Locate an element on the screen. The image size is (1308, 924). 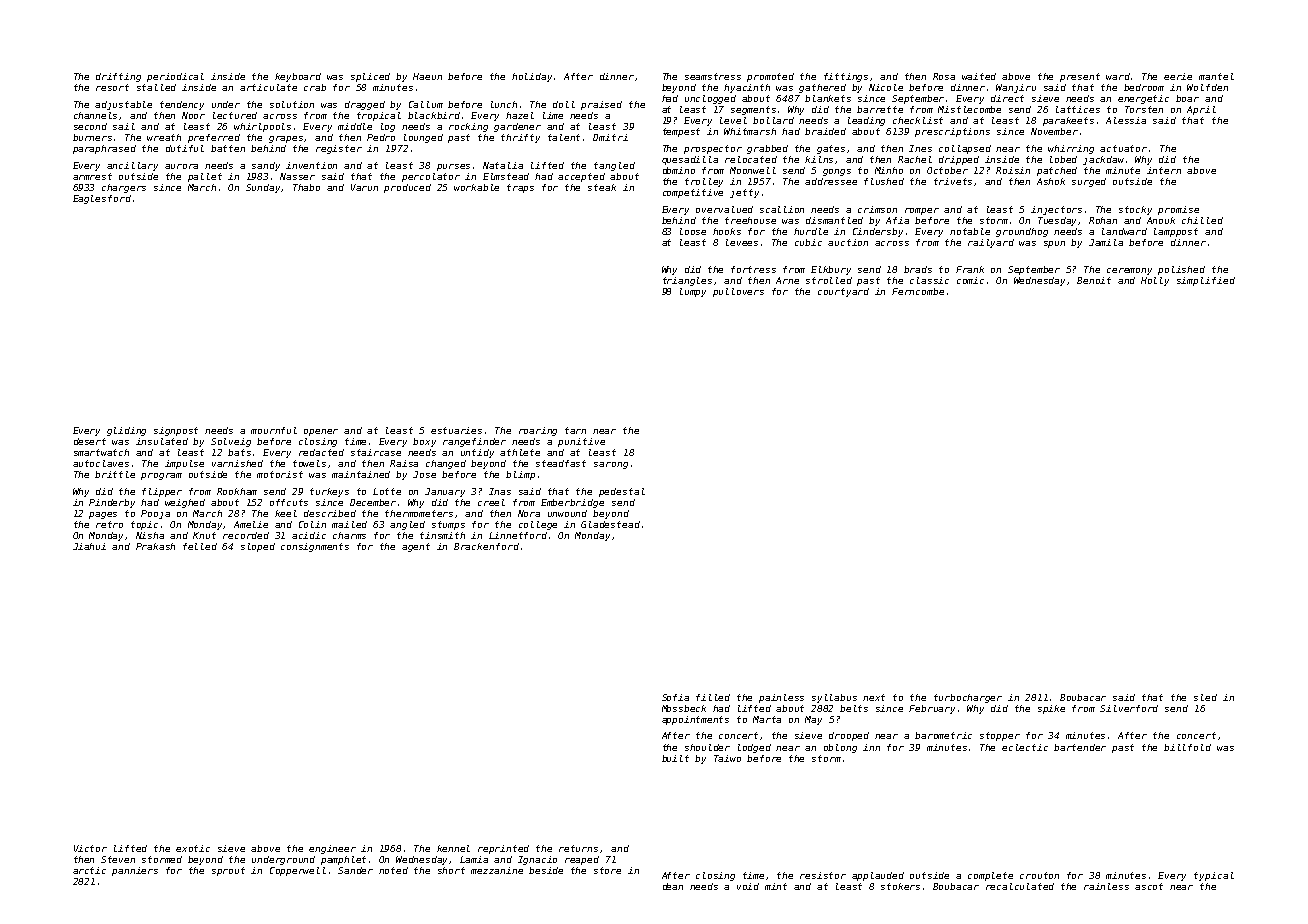
Eaglesford is located at coordinates (102, 199).
